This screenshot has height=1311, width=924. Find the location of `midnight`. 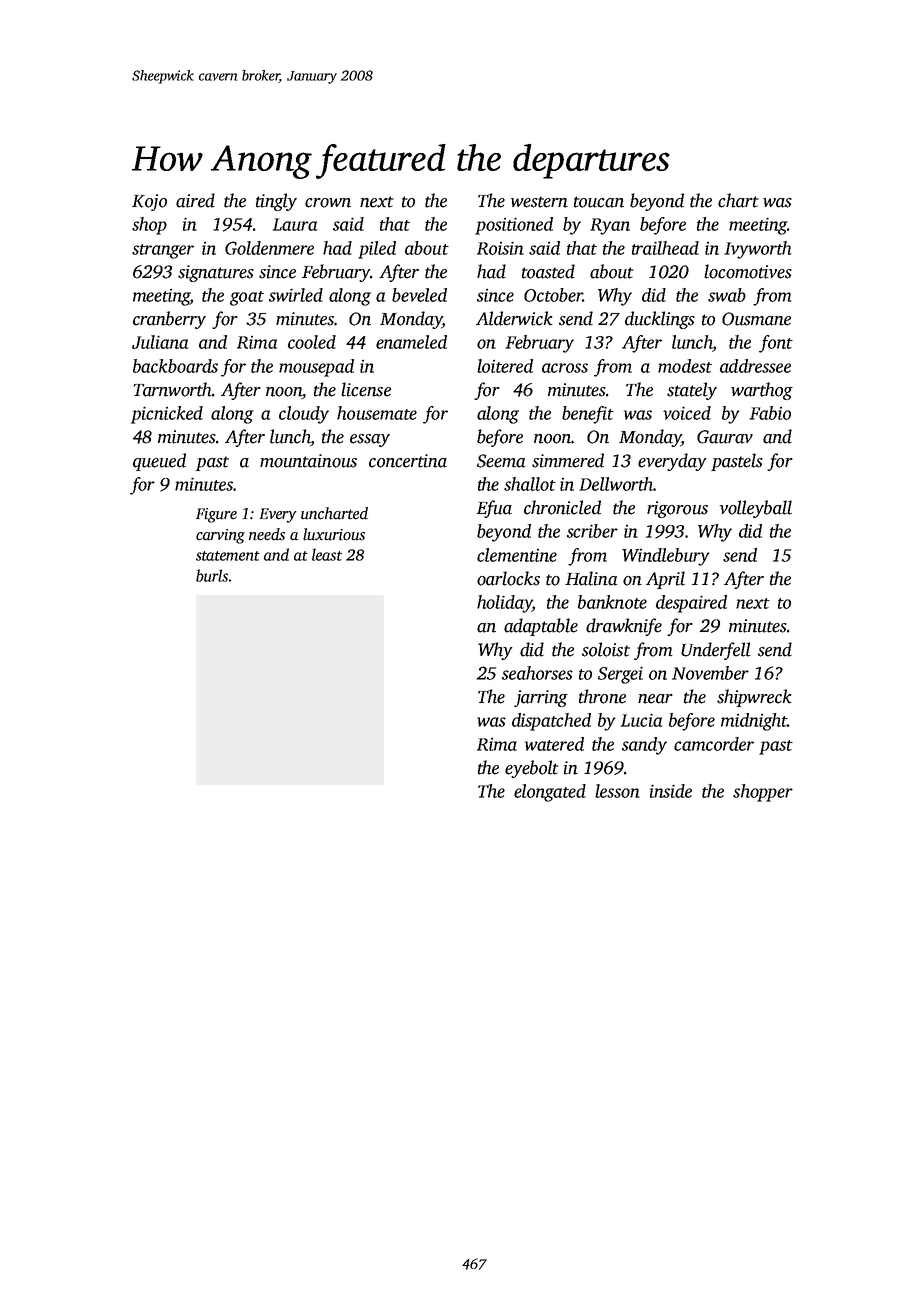

midnight is located at coordinates (754, 722).
